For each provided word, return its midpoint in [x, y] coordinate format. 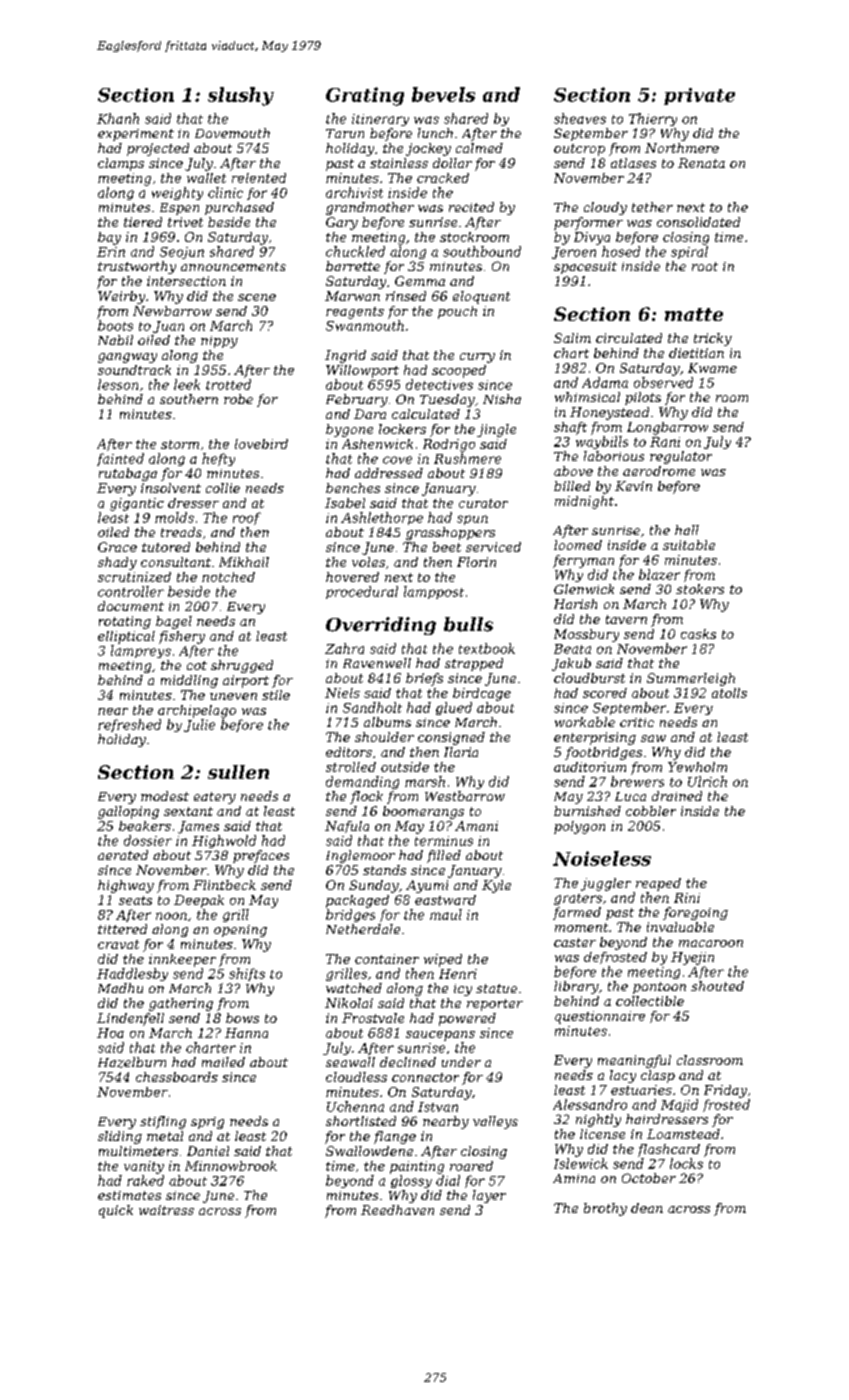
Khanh [118, 118]
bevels [443, 94]
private [699, 96]
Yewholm [697, 767]
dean [647, 1208]
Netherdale [363, 929]
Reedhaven [397, 1210]
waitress [166, 1210]
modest [165, 796]
